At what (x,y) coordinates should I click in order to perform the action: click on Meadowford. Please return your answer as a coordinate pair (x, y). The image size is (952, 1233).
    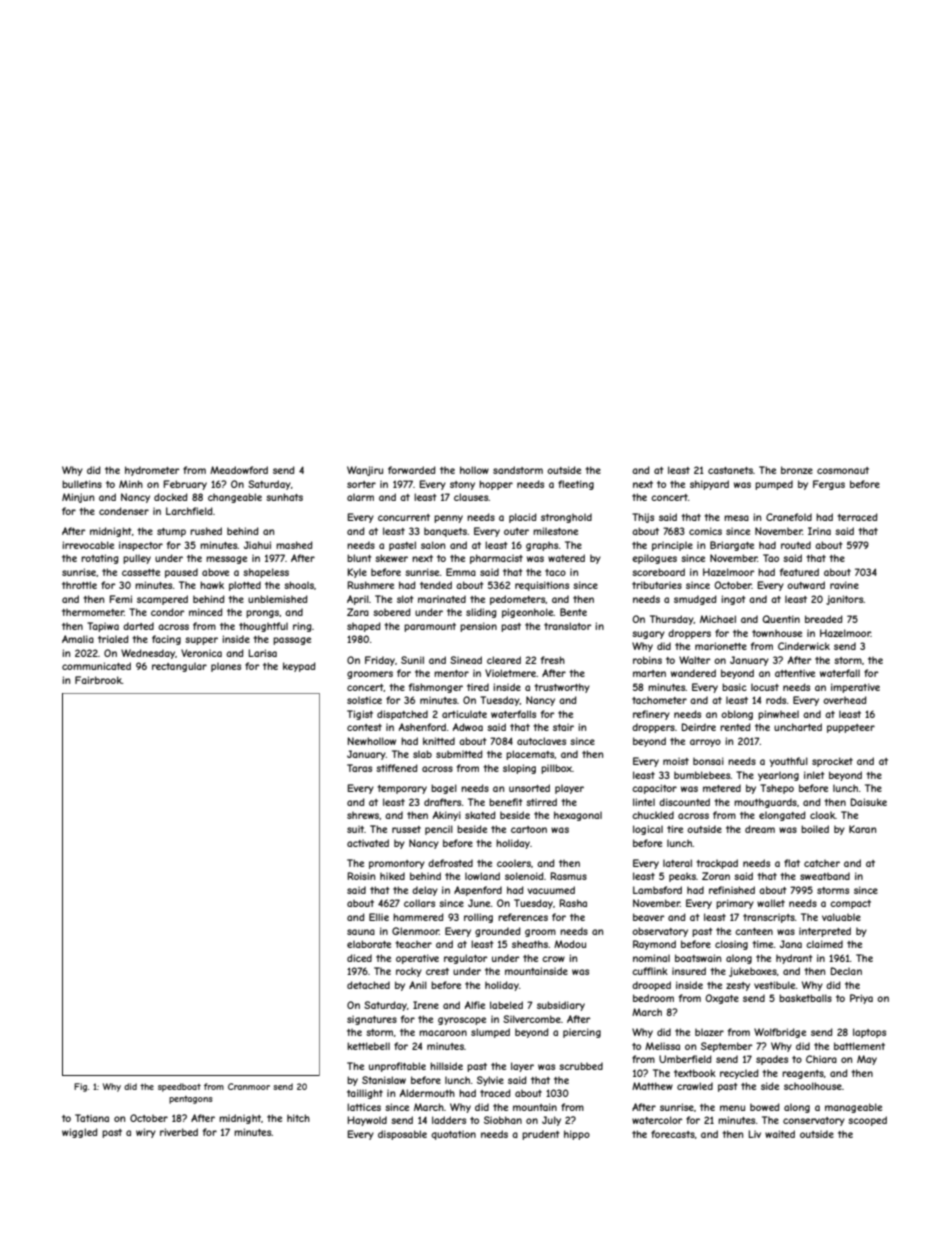
    Looking at the image, I should click on (239, 470).
